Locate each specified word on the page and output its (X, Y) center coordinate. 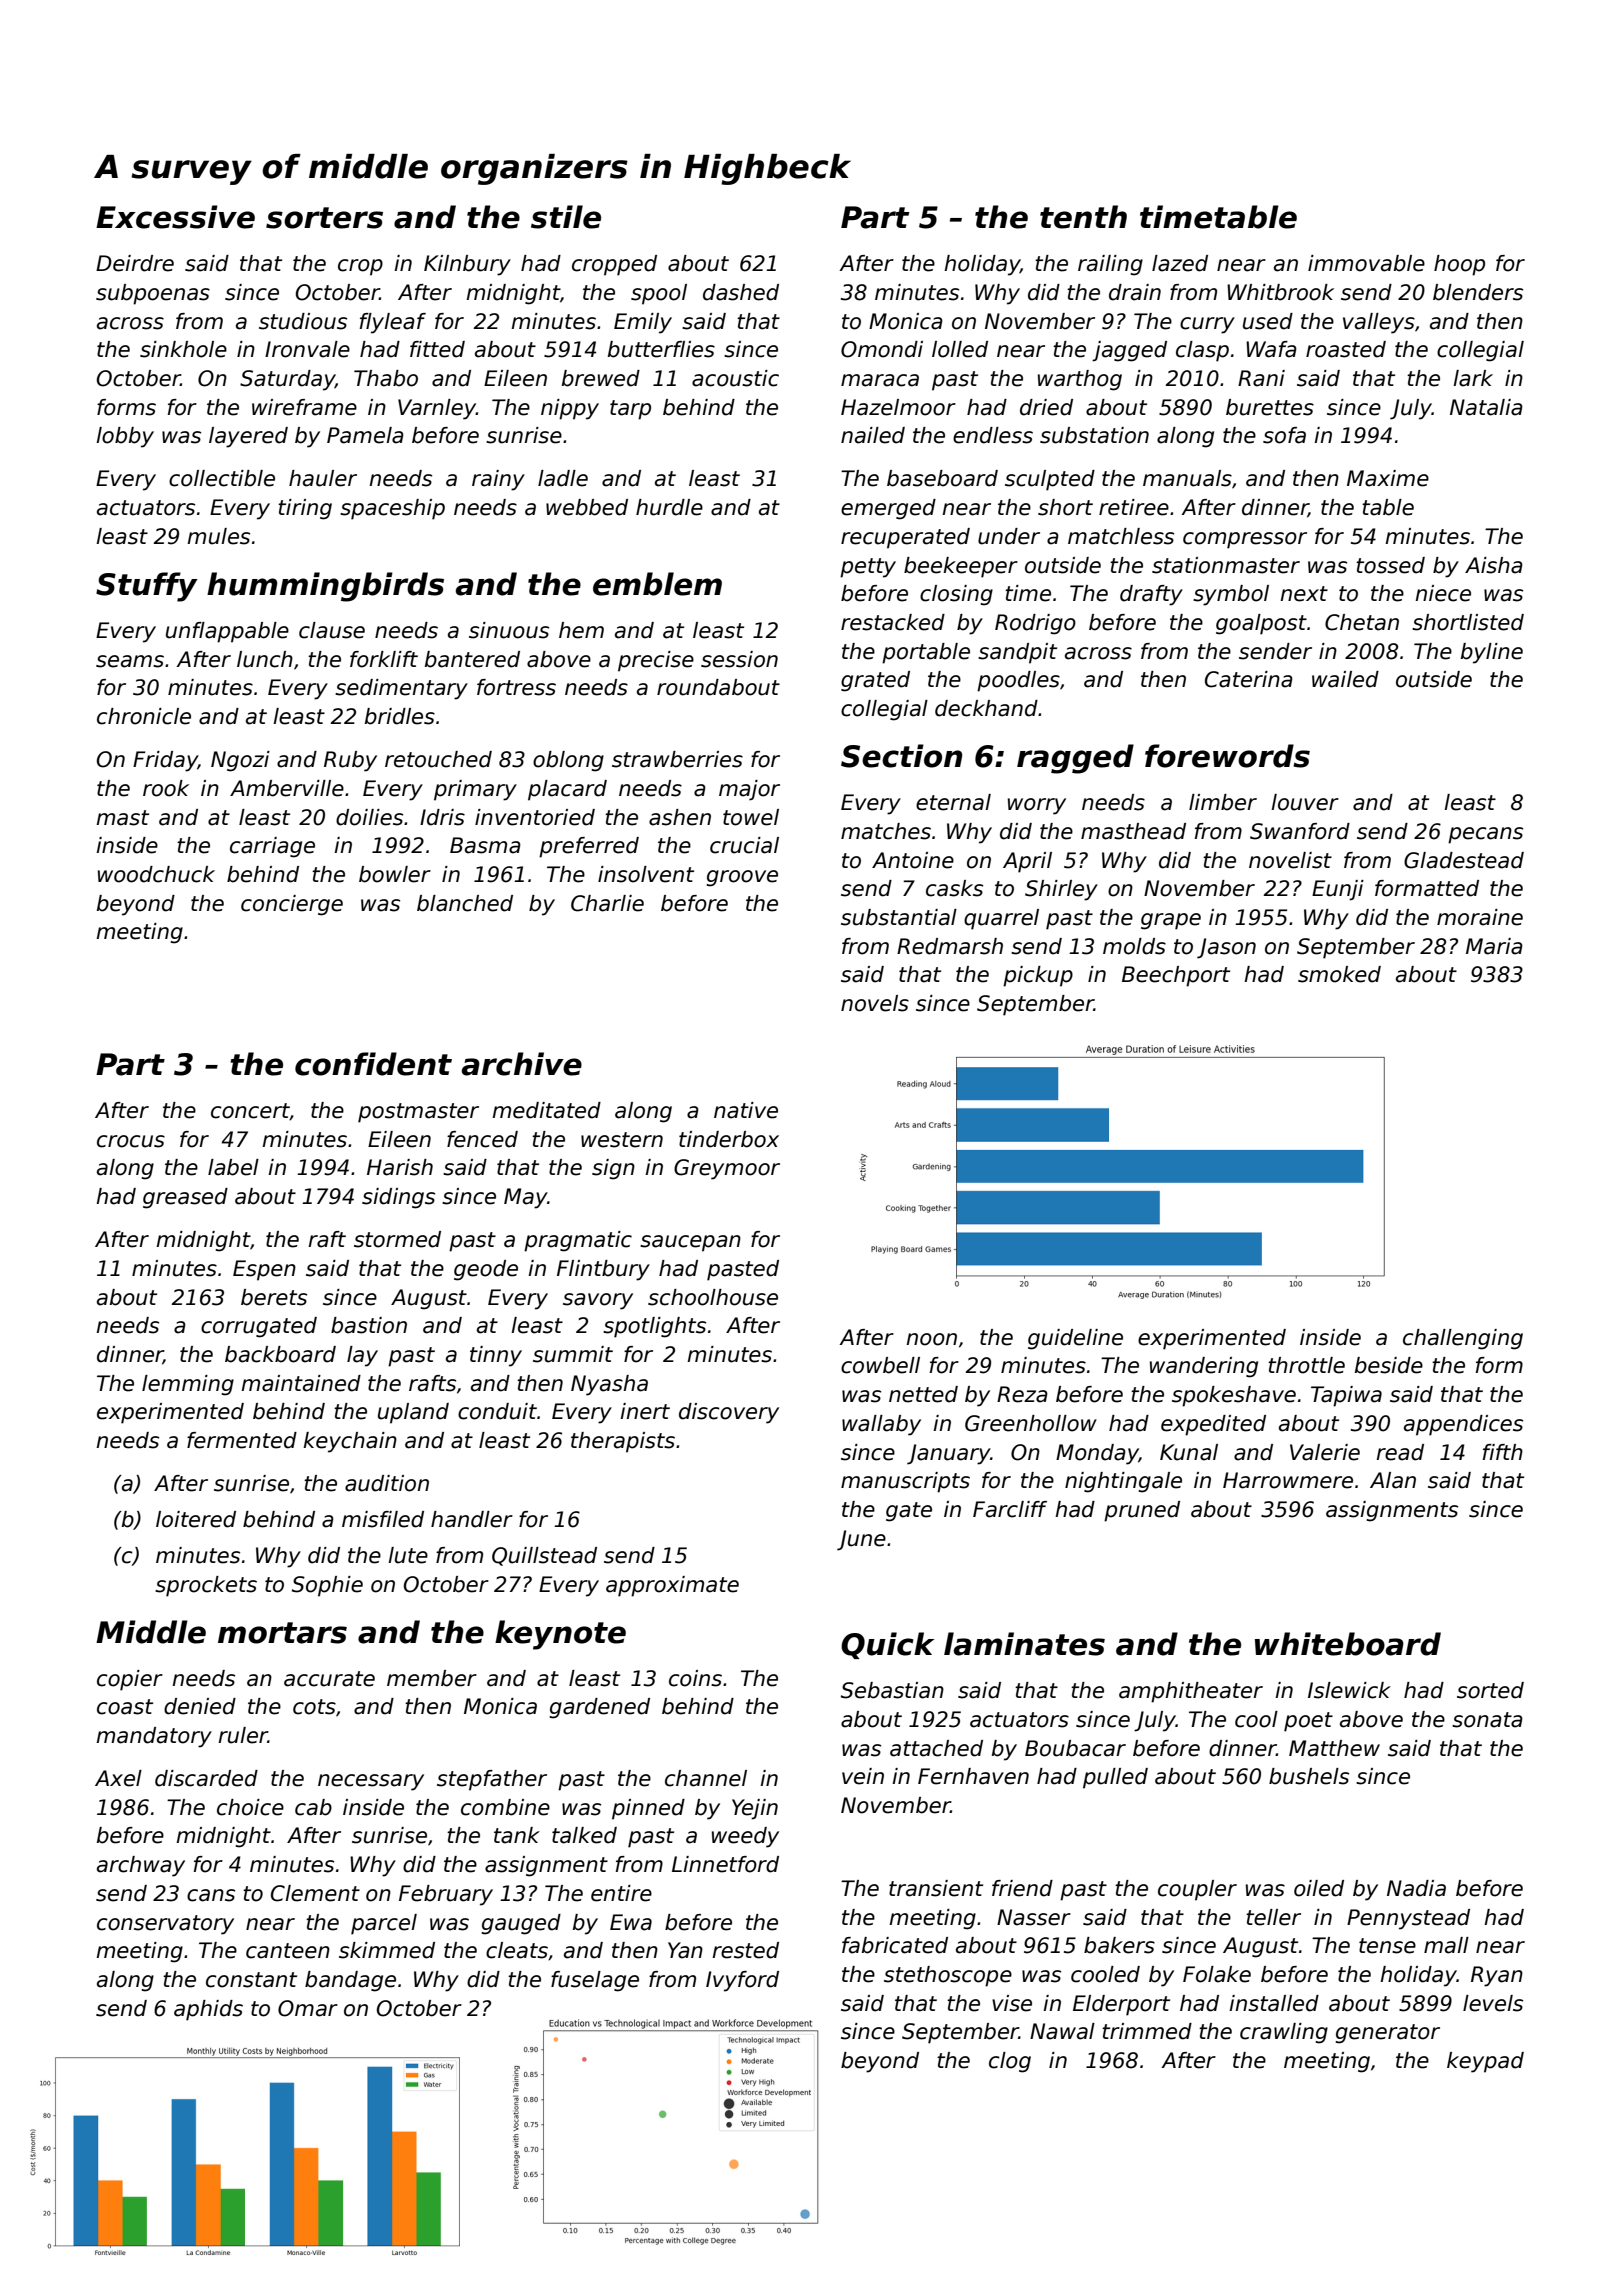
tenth (1083, 217)
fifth (1503, 1452)
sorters (324, 218)
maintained (301, 1383)
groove (742, 878)
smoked (1339, 974)
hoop (1459, 265)
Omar (308, 2008)
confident (373, 1064)
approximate (672, 1586)
